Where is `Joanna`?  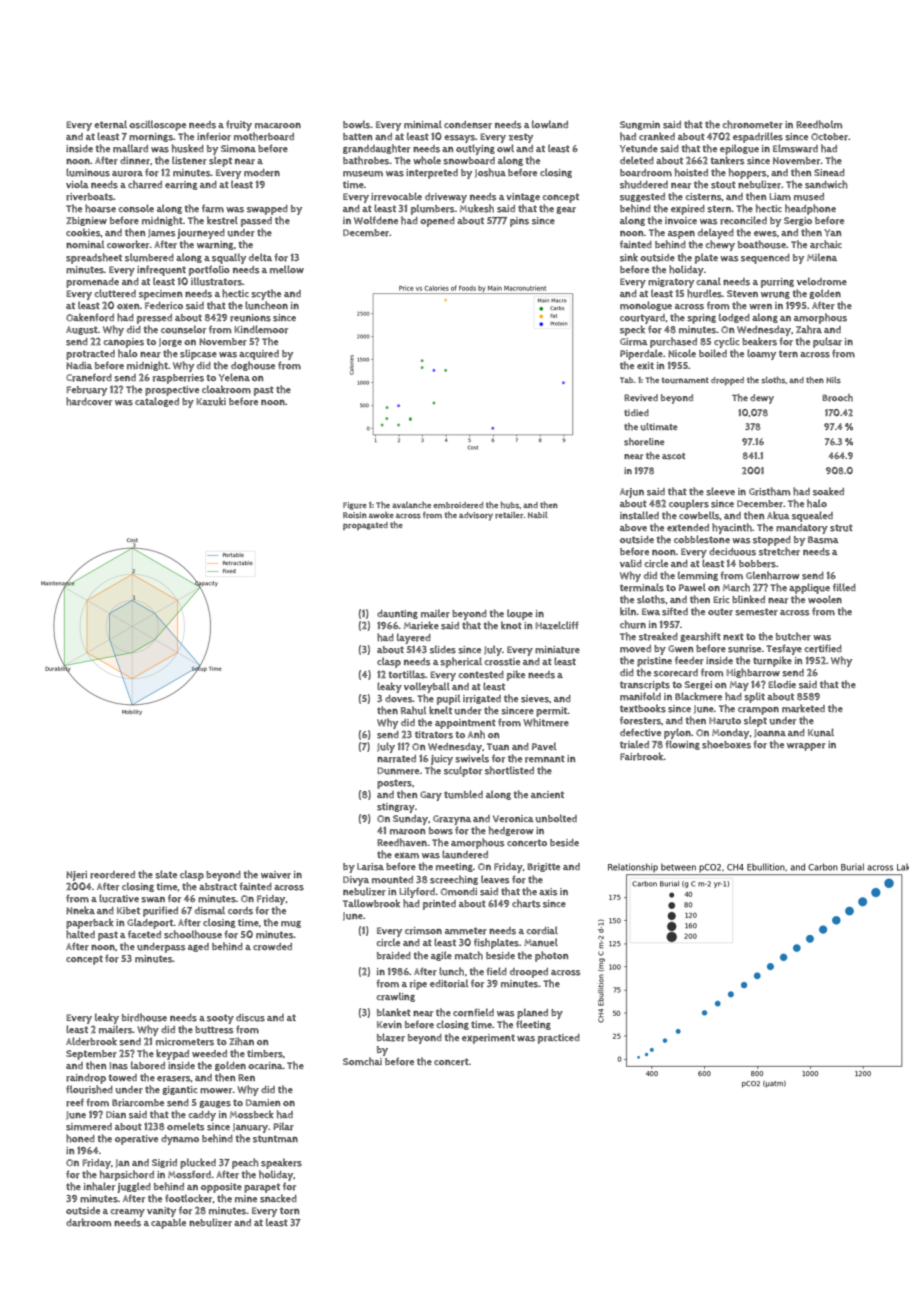
Joanna is located at coordinates (770, 733).
